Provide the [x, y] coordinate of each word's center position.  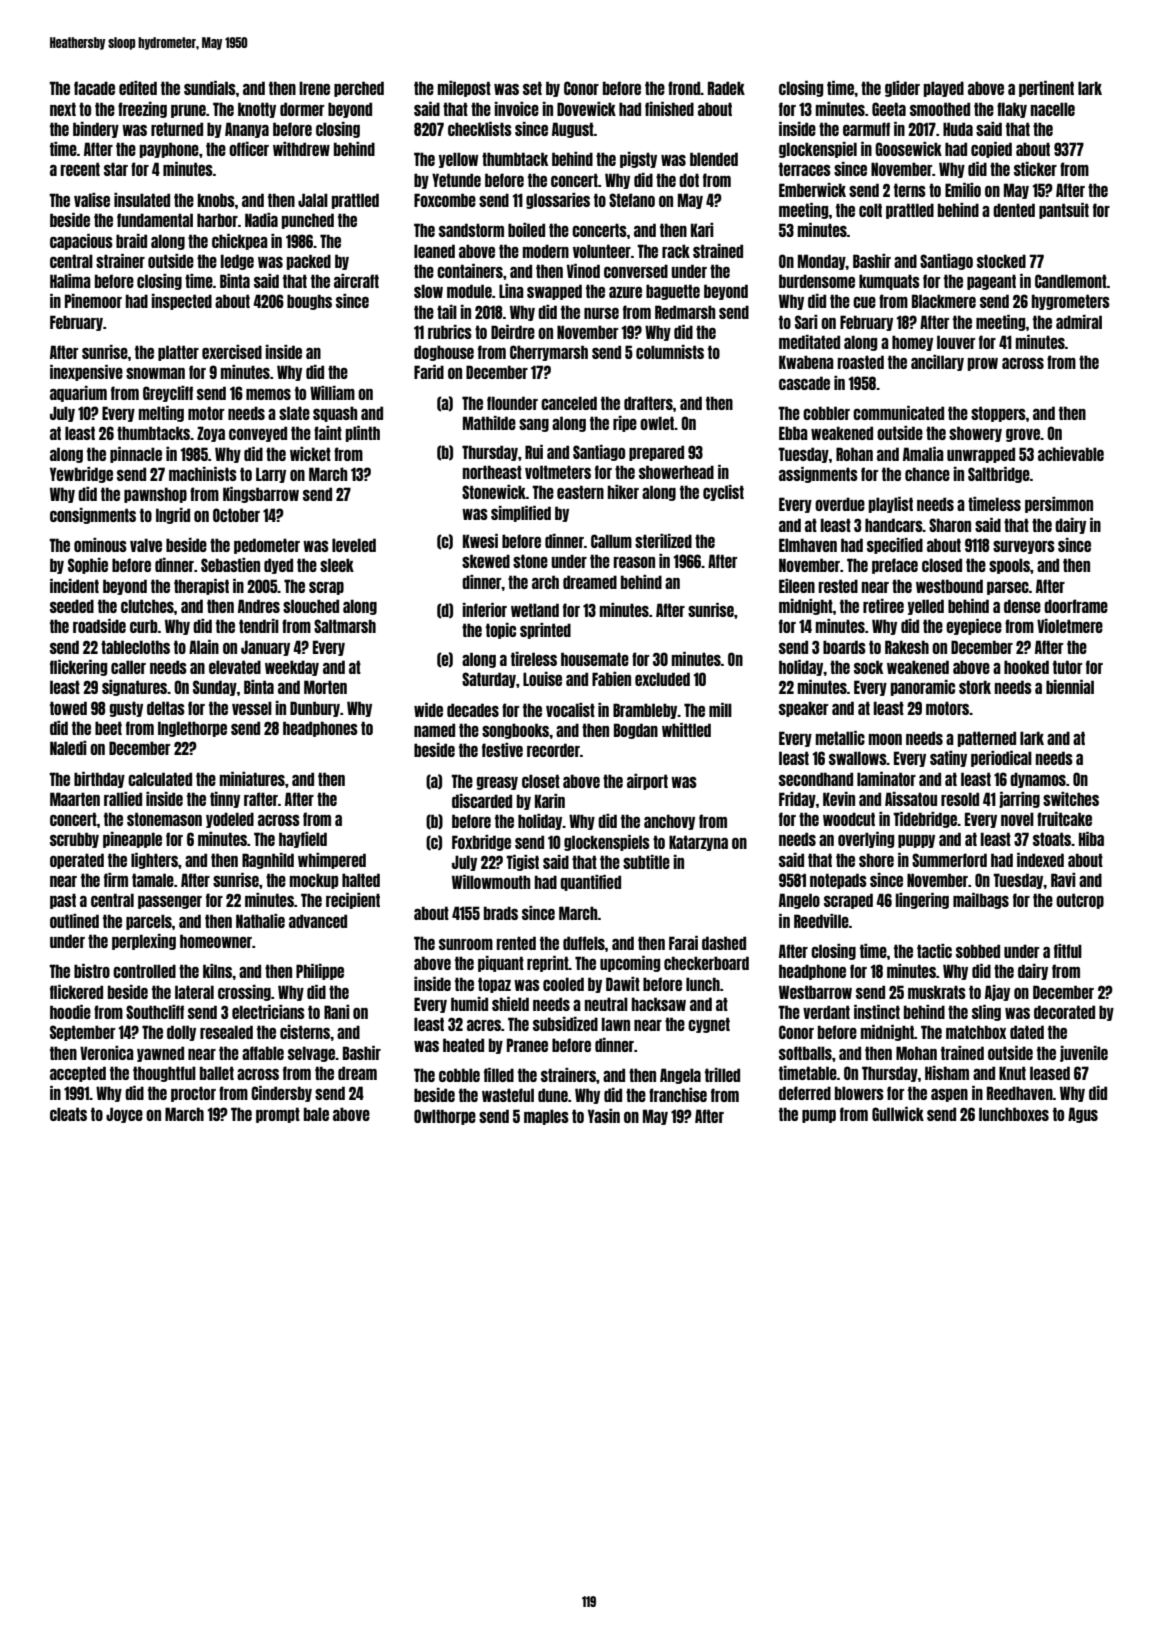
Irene [314, 88]
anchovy [669, 822]
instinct [877, 1012]
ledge [237, 262]
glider [902, 89]
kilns [217, 971]
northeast [492, 472]
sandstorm [471, 230]
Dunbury [315, 709]
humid [469, 1004]
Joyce [124, 1115]
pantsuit [1064, 211]
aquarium [78, 394]
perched [359, 89]
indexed [1040, 860]
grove [1023, 435]
